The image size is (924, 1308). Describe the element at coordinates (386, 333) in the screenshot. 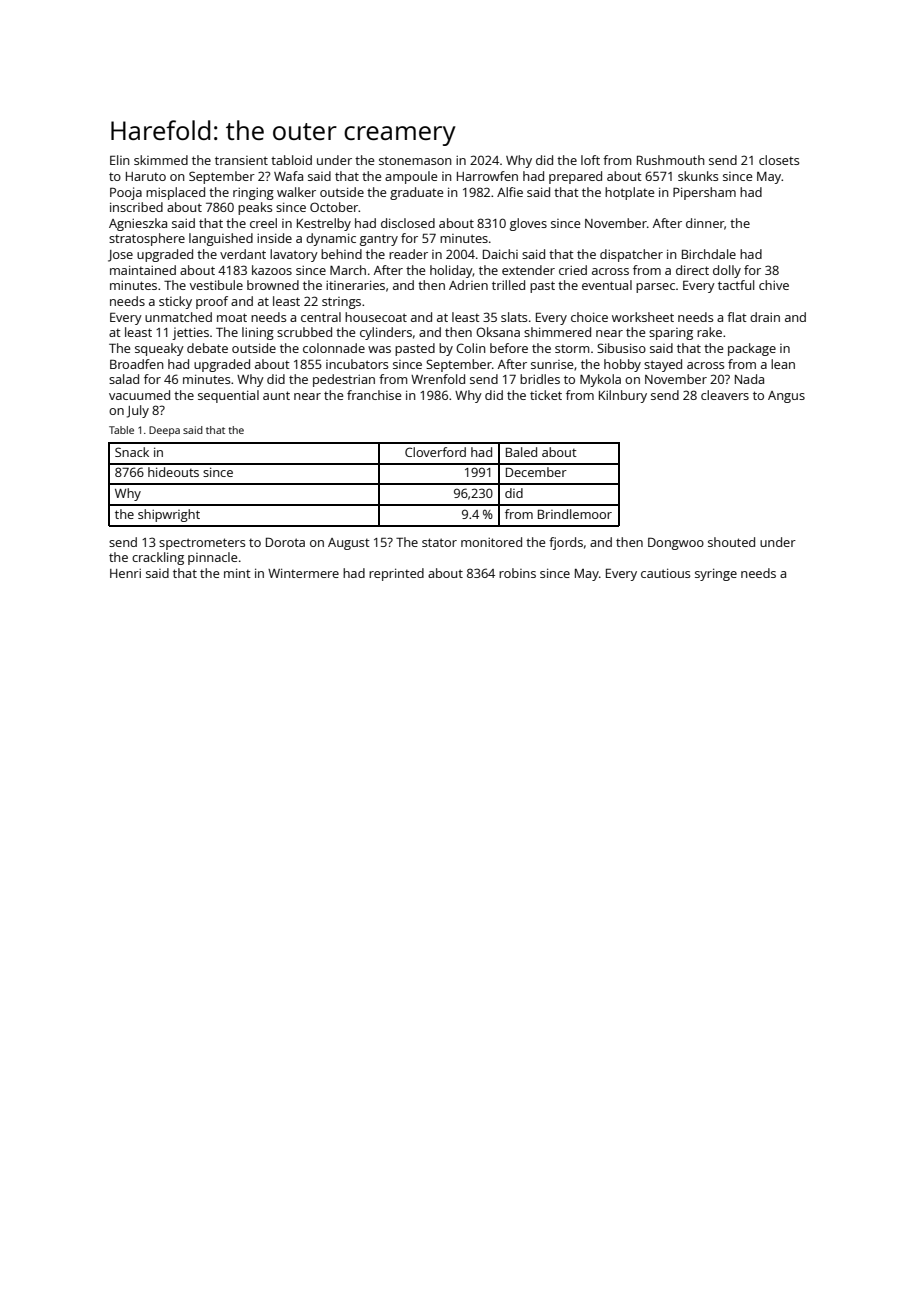

I see `cylinders` at that location.
